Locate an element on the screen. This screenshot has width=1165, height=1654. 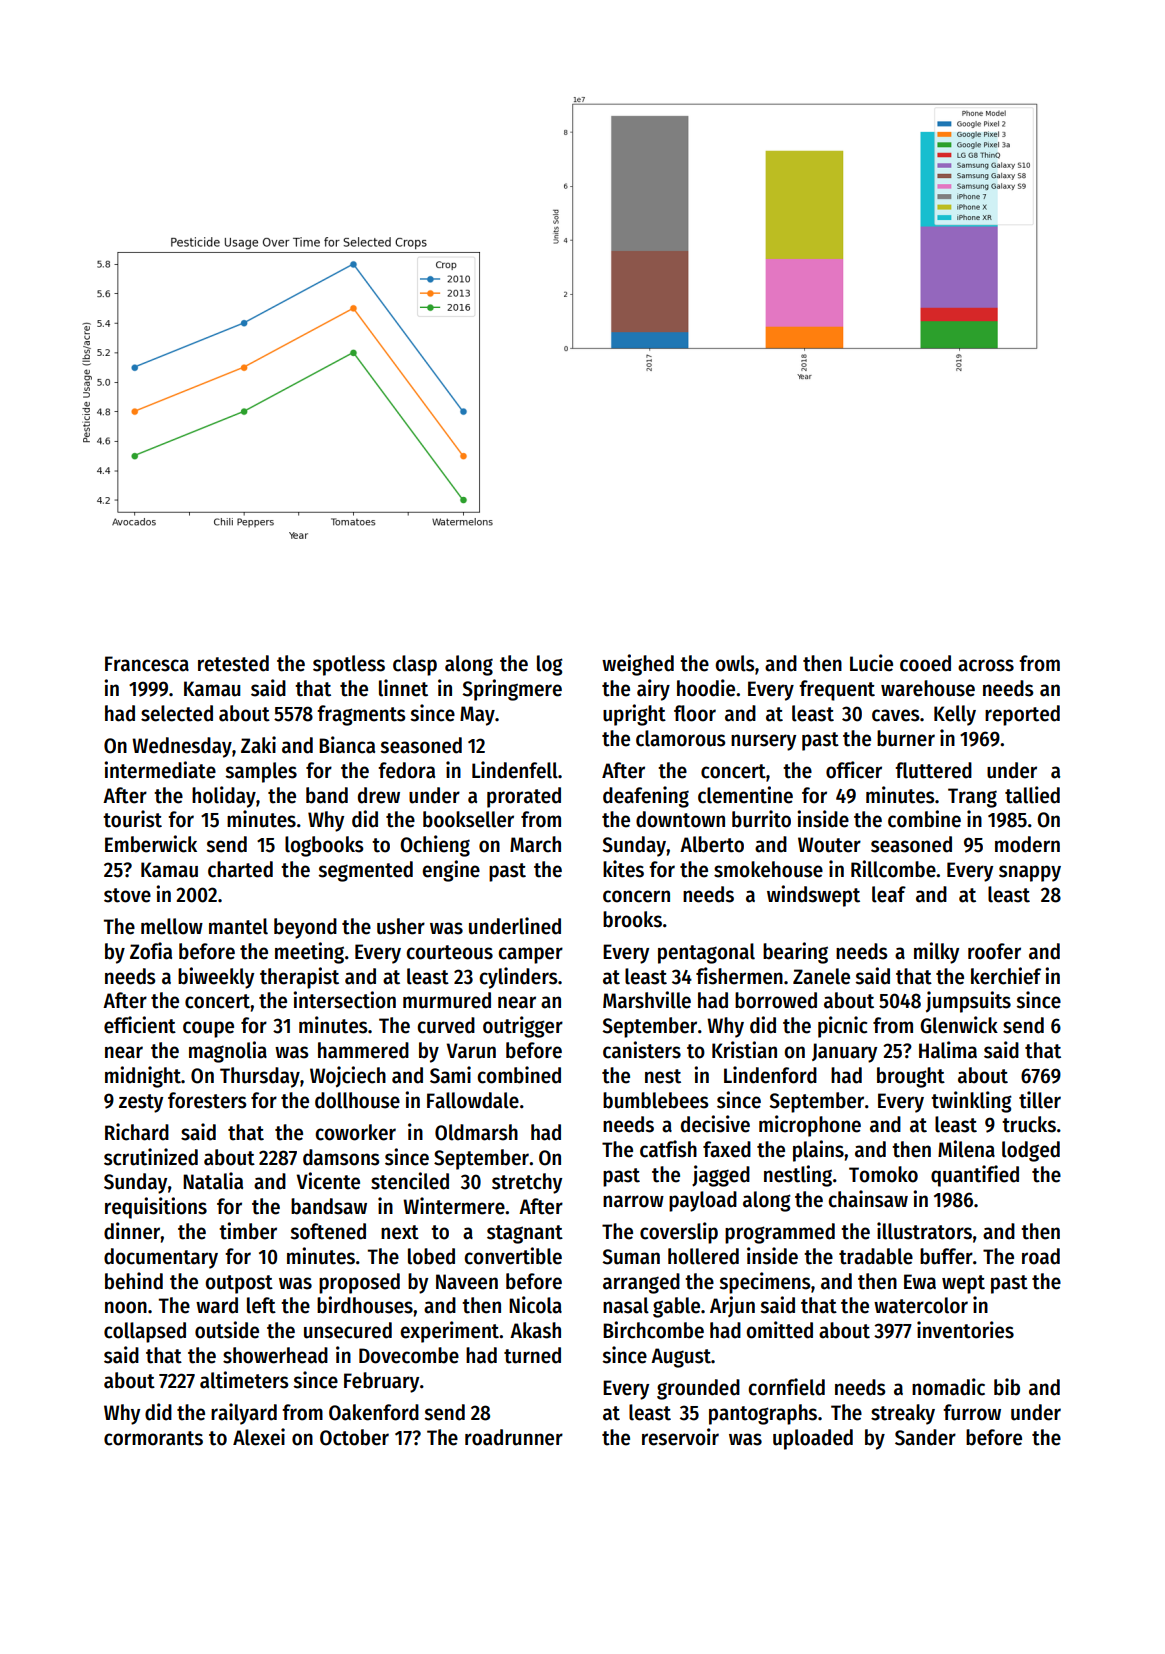
uploaded is located at coordinates (813, 1439).
